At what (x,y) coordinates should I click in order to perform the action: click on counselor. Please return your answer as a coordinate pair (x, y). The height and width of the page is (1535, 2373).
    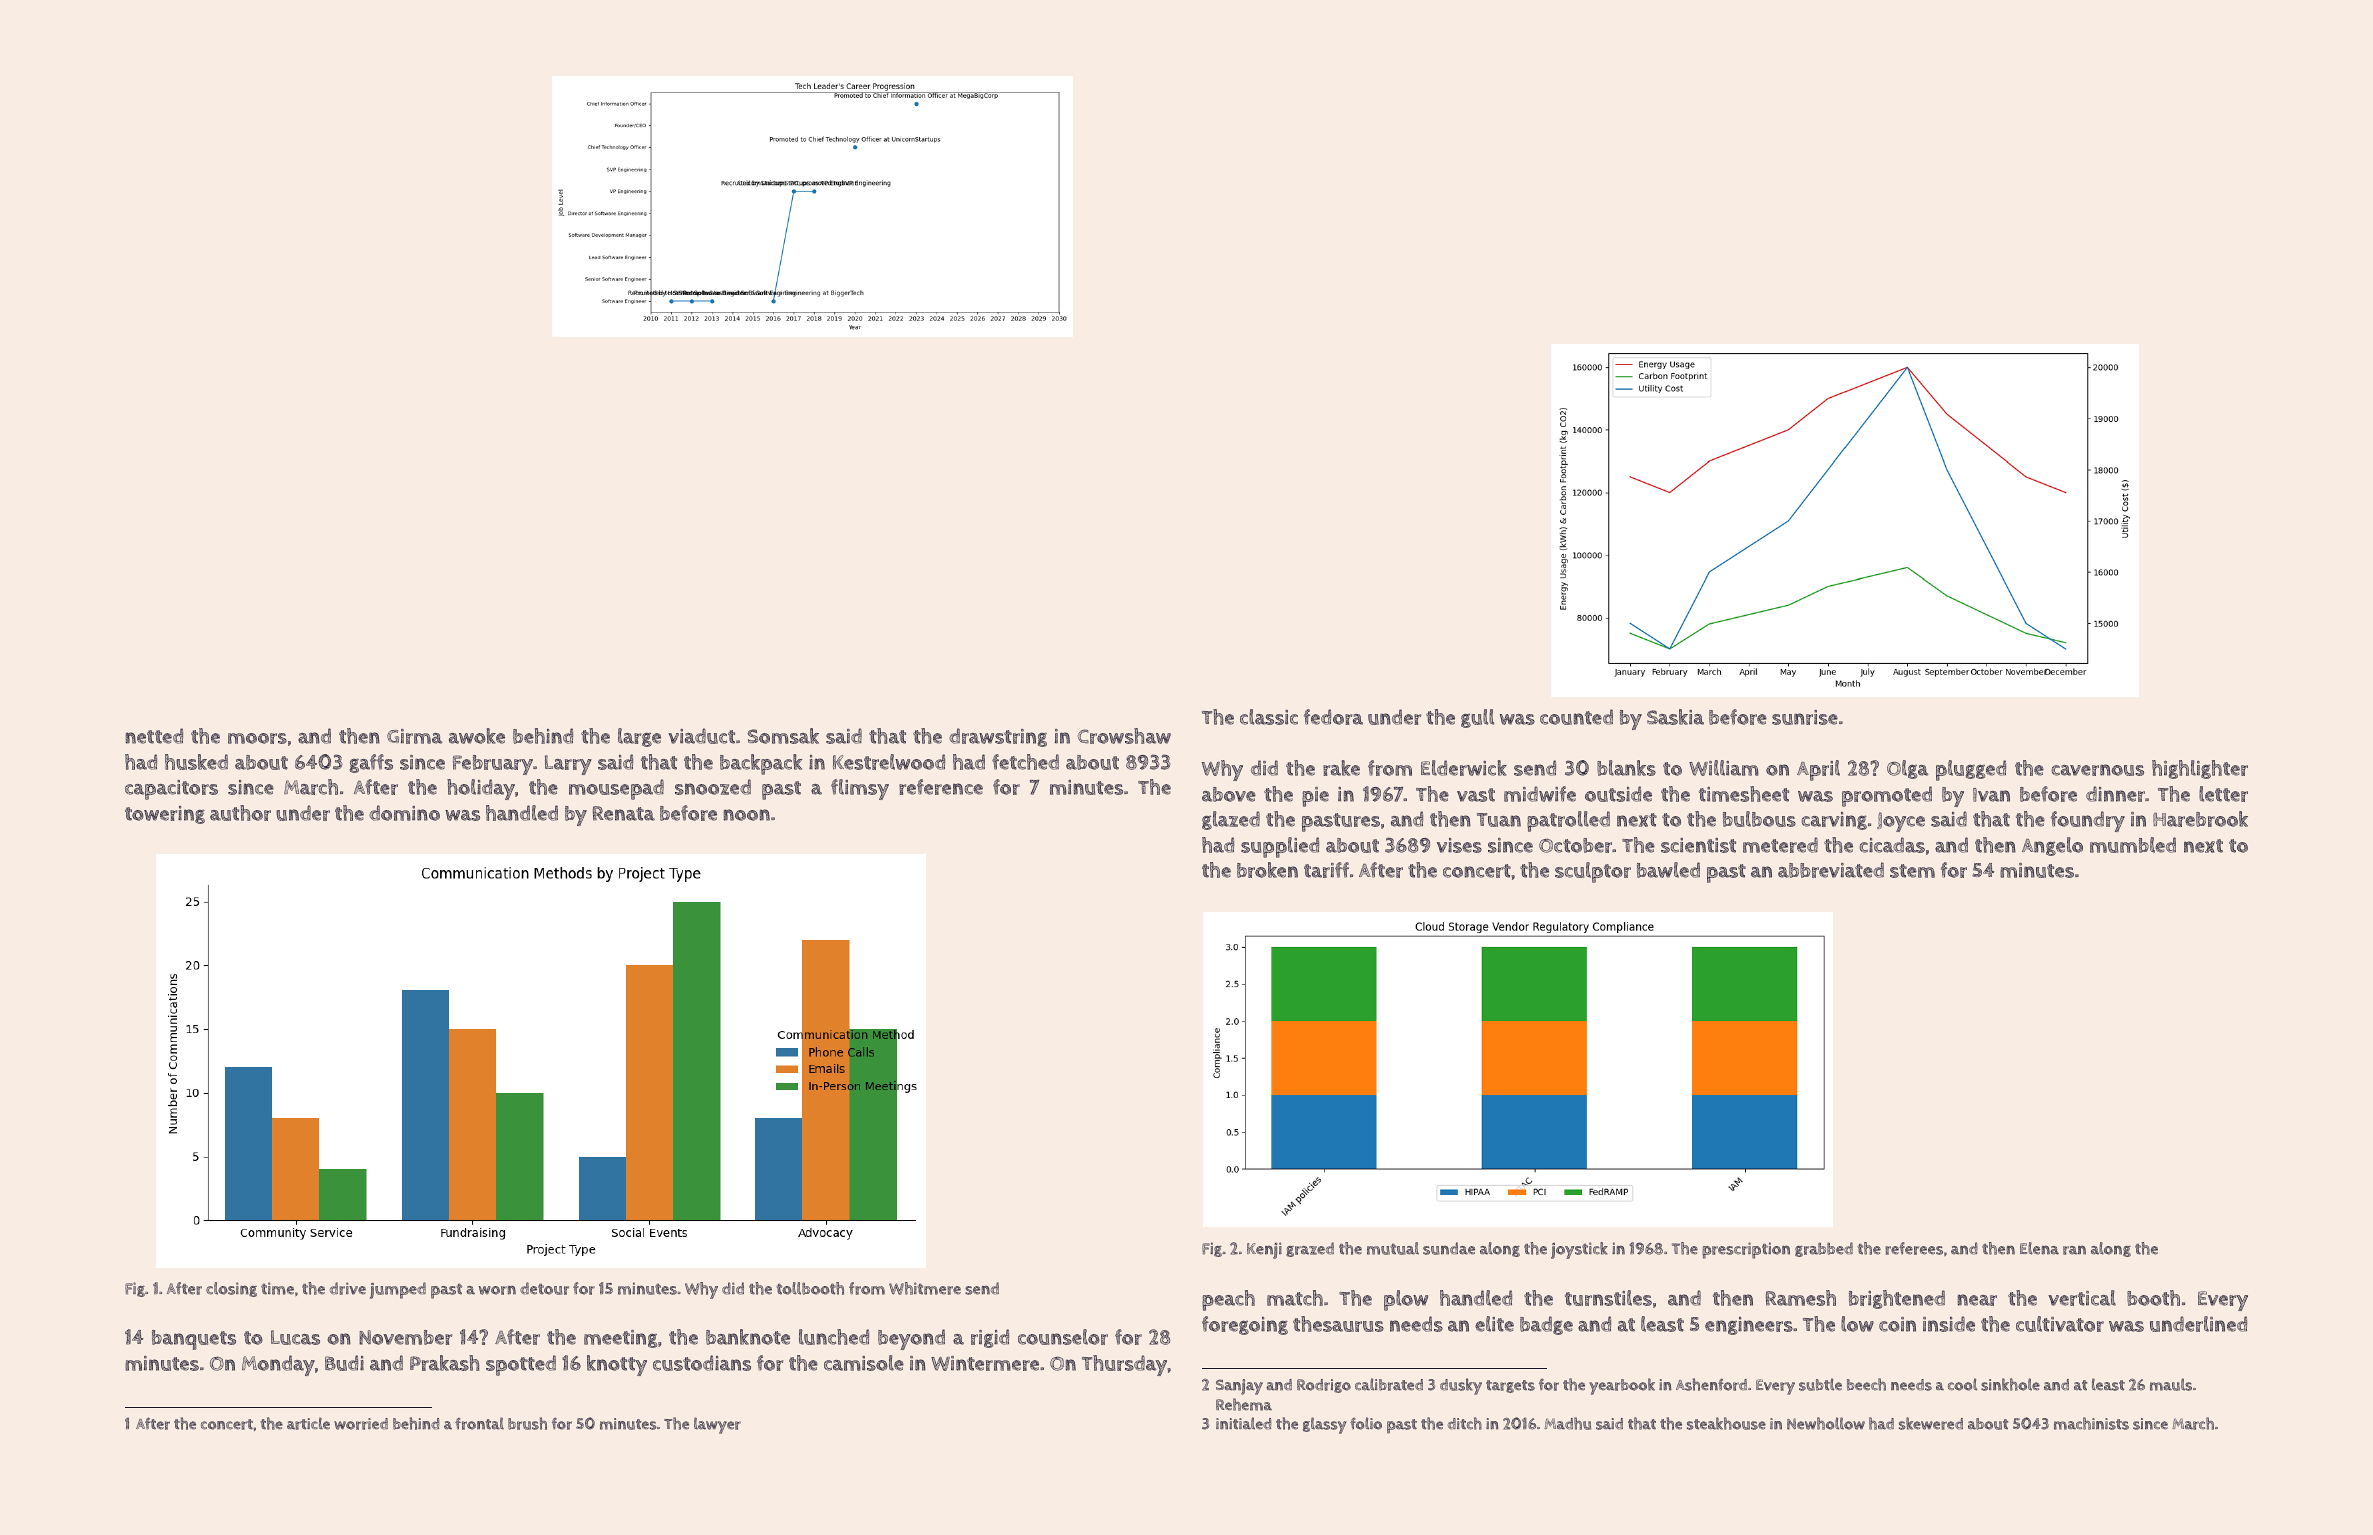
    Looking at the image, I should click on (1063, 1337).
